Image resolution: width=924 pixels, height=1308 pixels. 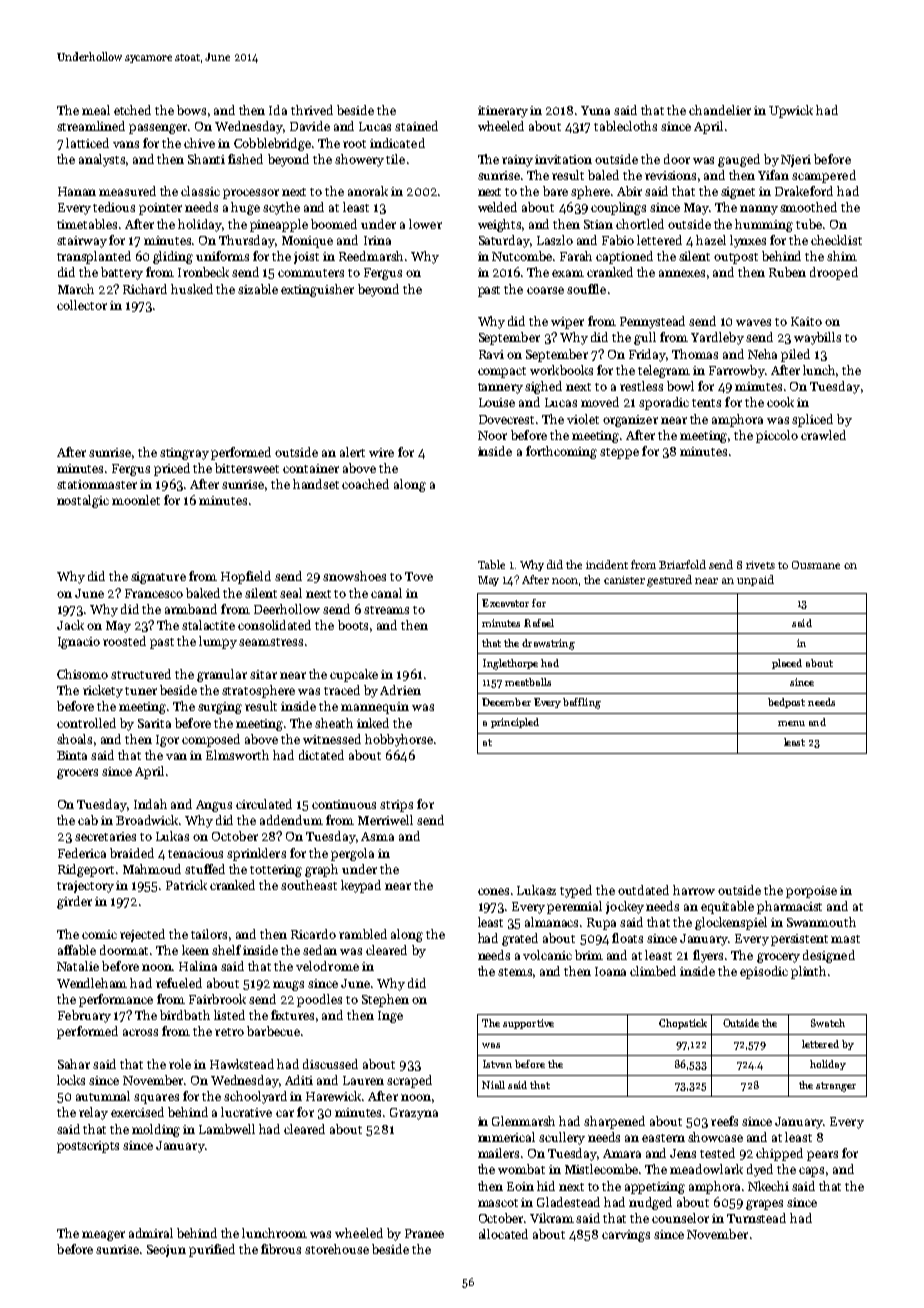 I want to click on uniforms, so click(x=222, y=256).
